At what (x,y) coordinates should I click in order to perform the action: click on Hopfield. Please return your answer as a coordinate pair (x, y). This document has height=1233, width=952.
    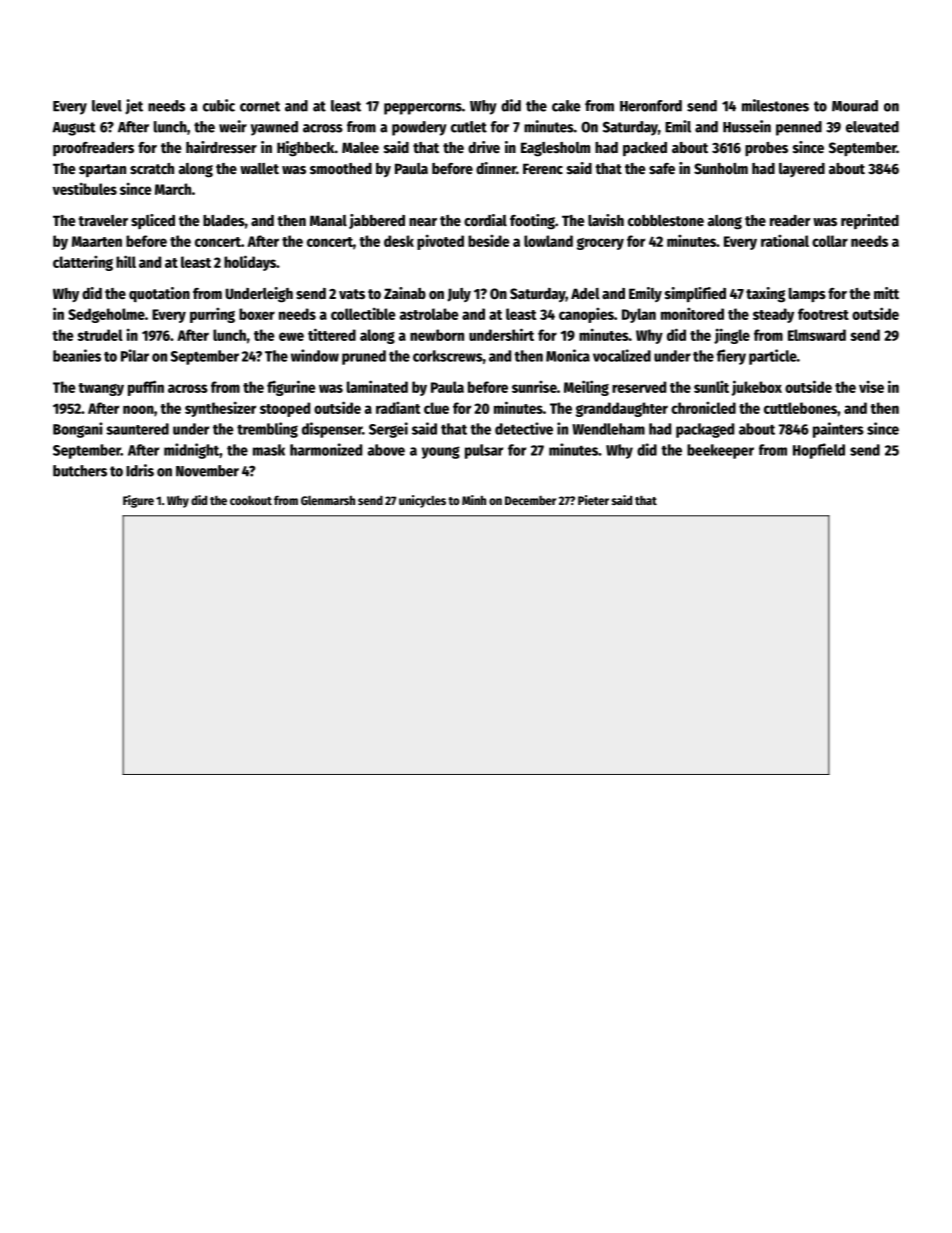
    Looking at the image, I should click on (819, 451).
